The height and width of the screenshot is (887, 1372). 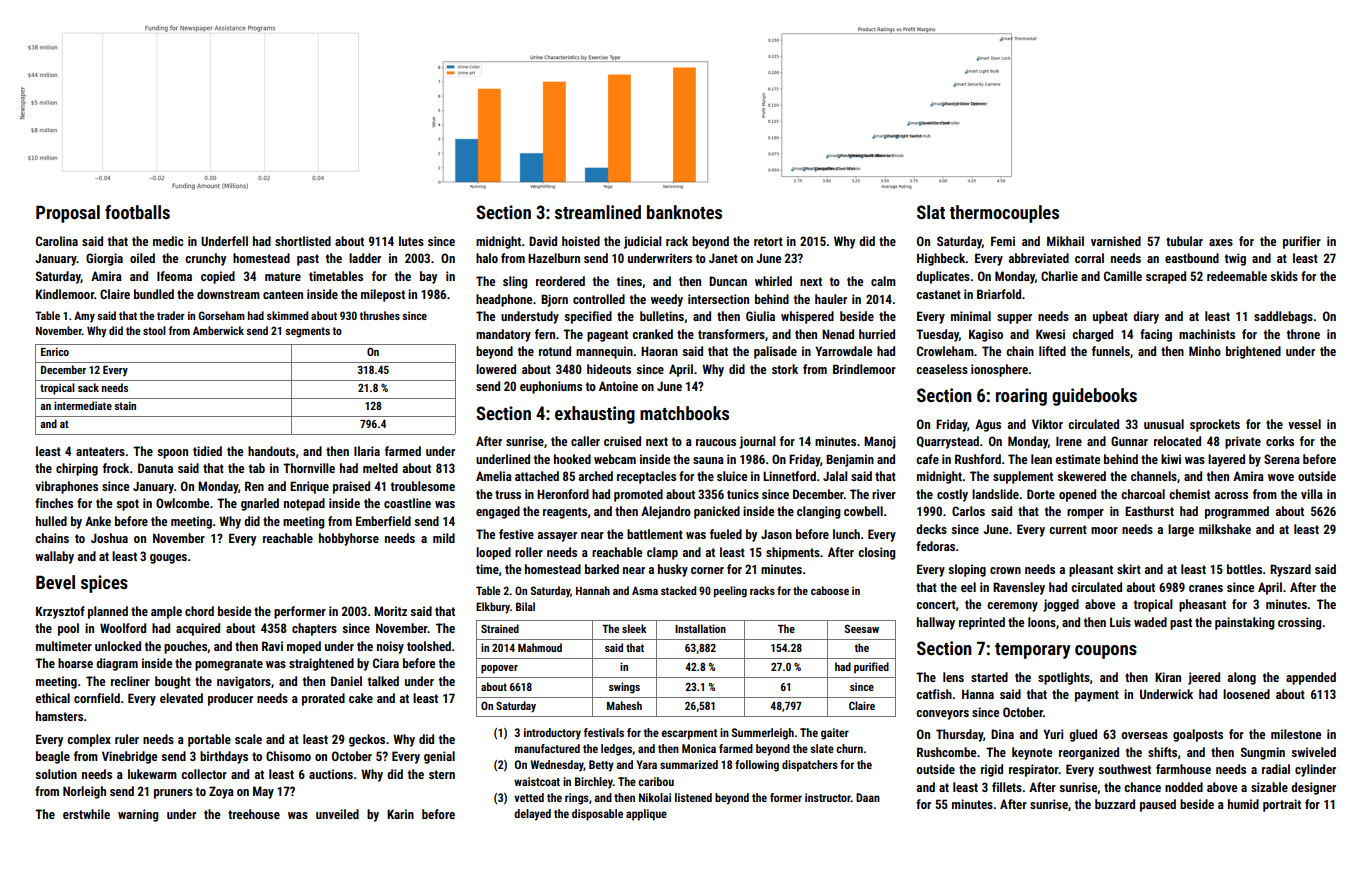 I want to click on introductory, so click(x=552, y=734).
